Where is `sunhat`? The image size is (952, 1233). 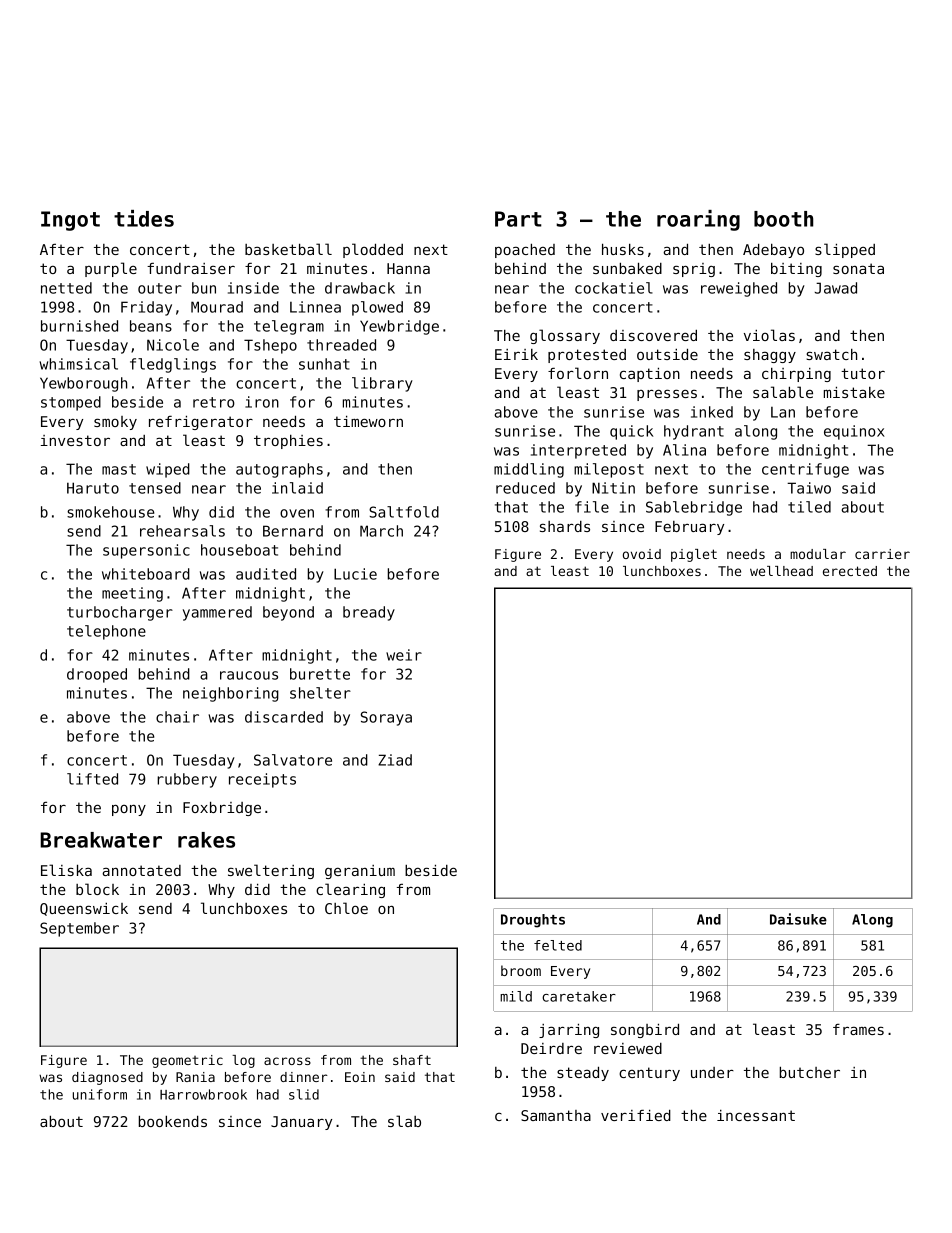
sunhat is located at coordinates (324, 364).
